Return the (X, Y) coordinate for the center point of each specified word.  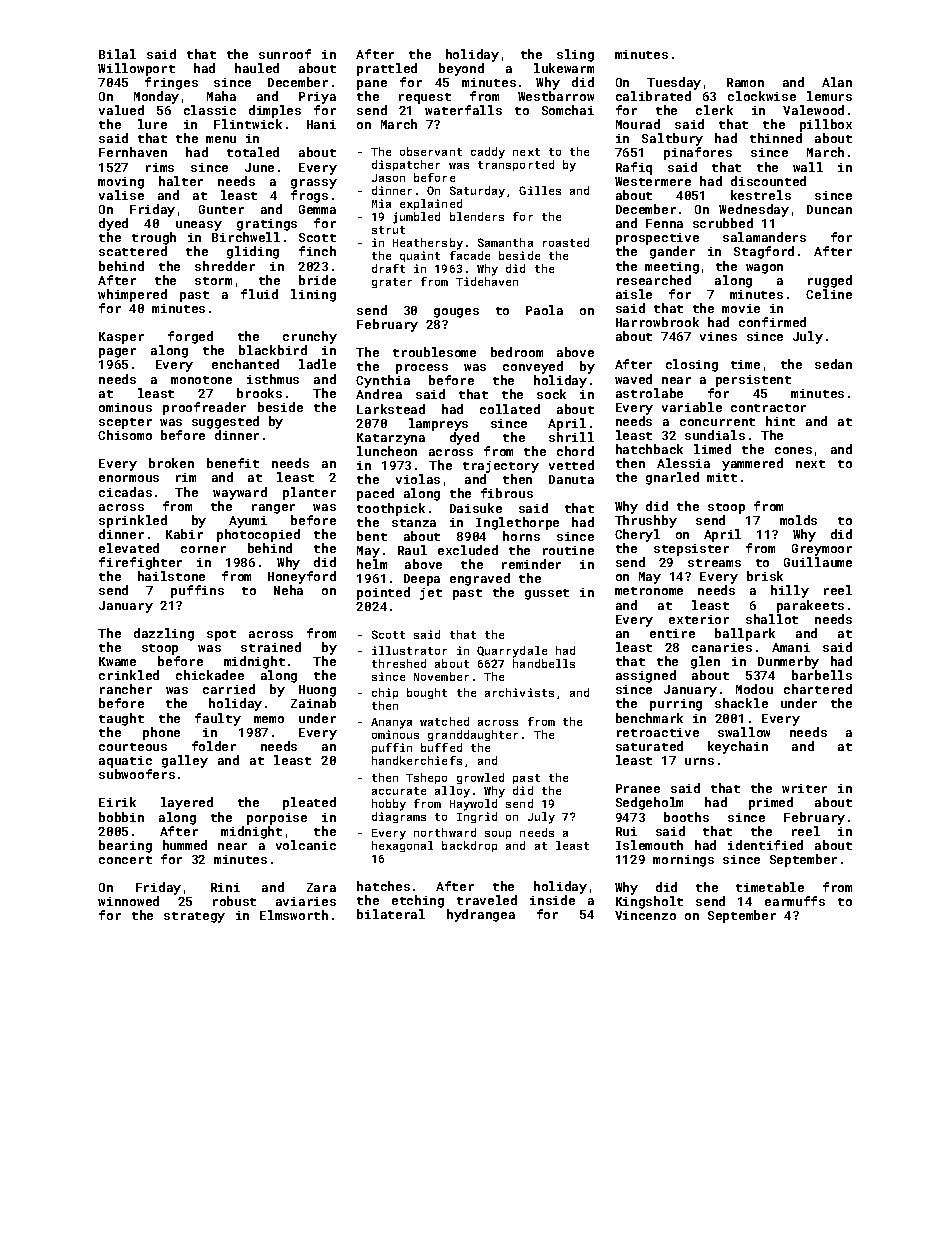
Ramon (745, 82)
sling (575, 55)
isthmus (273, 379)
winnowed (128, 901)
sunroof (285, 54)
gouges (456, 313)
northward (445, 832)
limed (712, 449)
